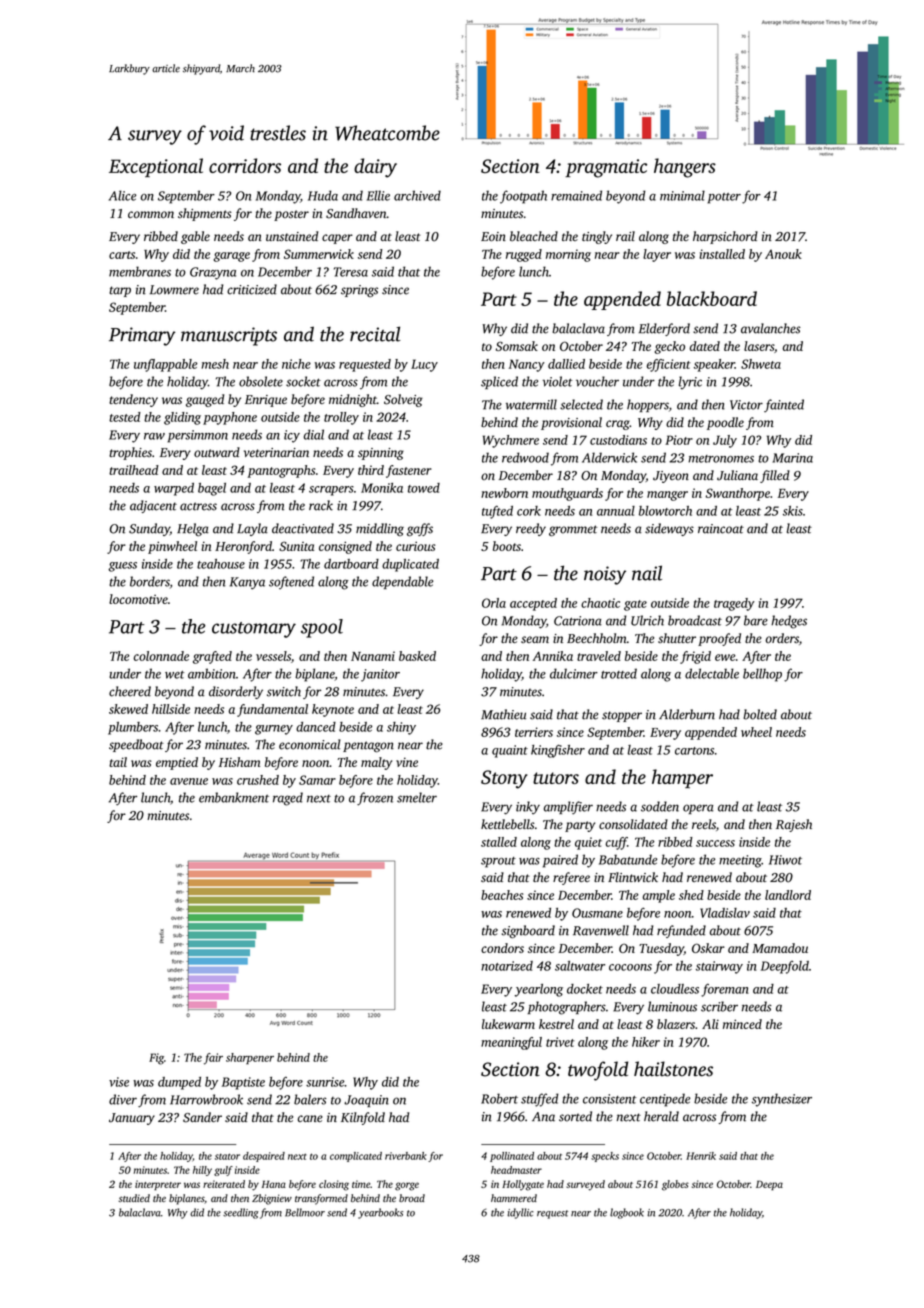  What do you see at coordinates (375, 168) in the screenshot?
I see `dairy` at bounding box center [375, 168].
